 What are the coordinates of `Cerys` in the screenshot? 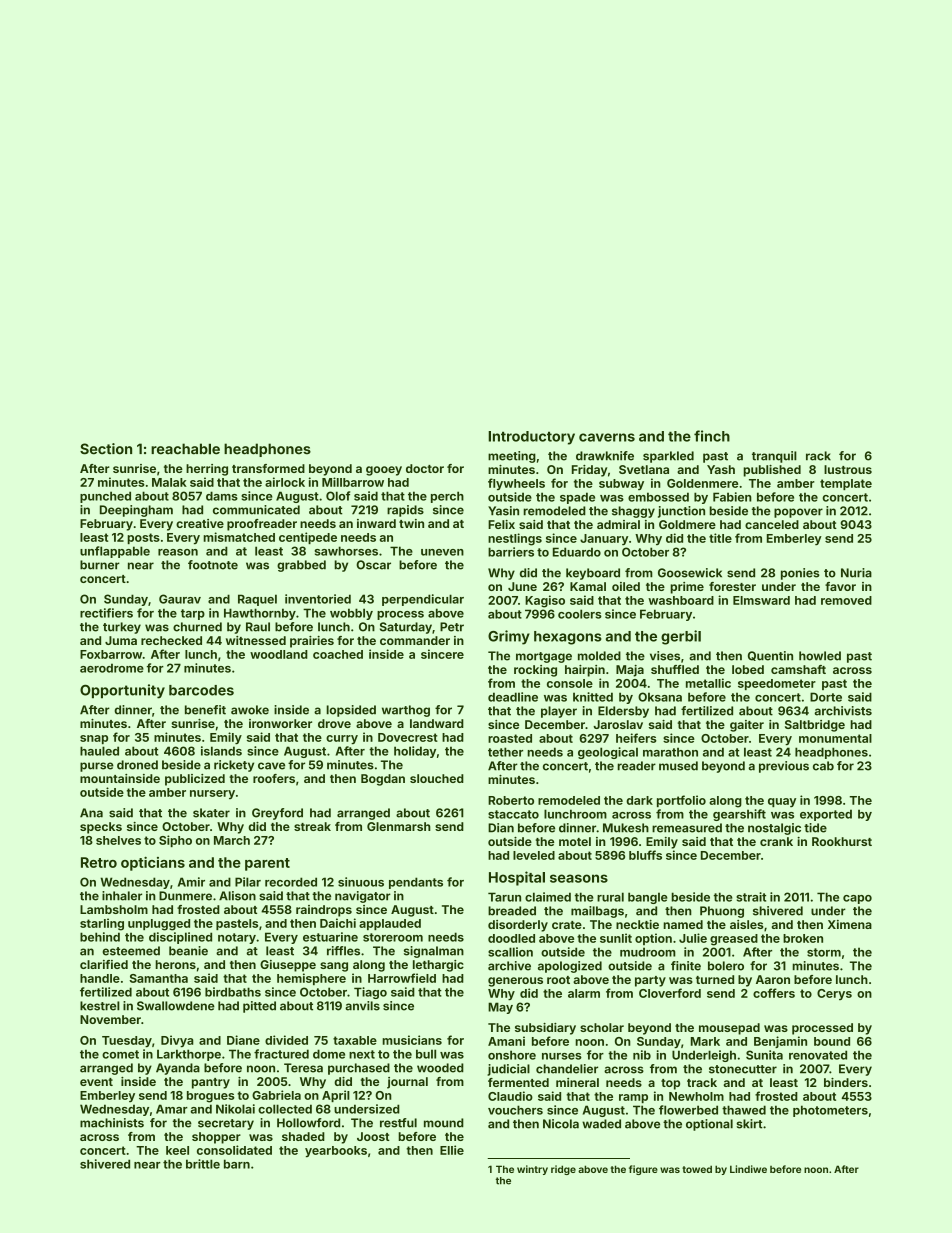 It's located at (834, 994).
